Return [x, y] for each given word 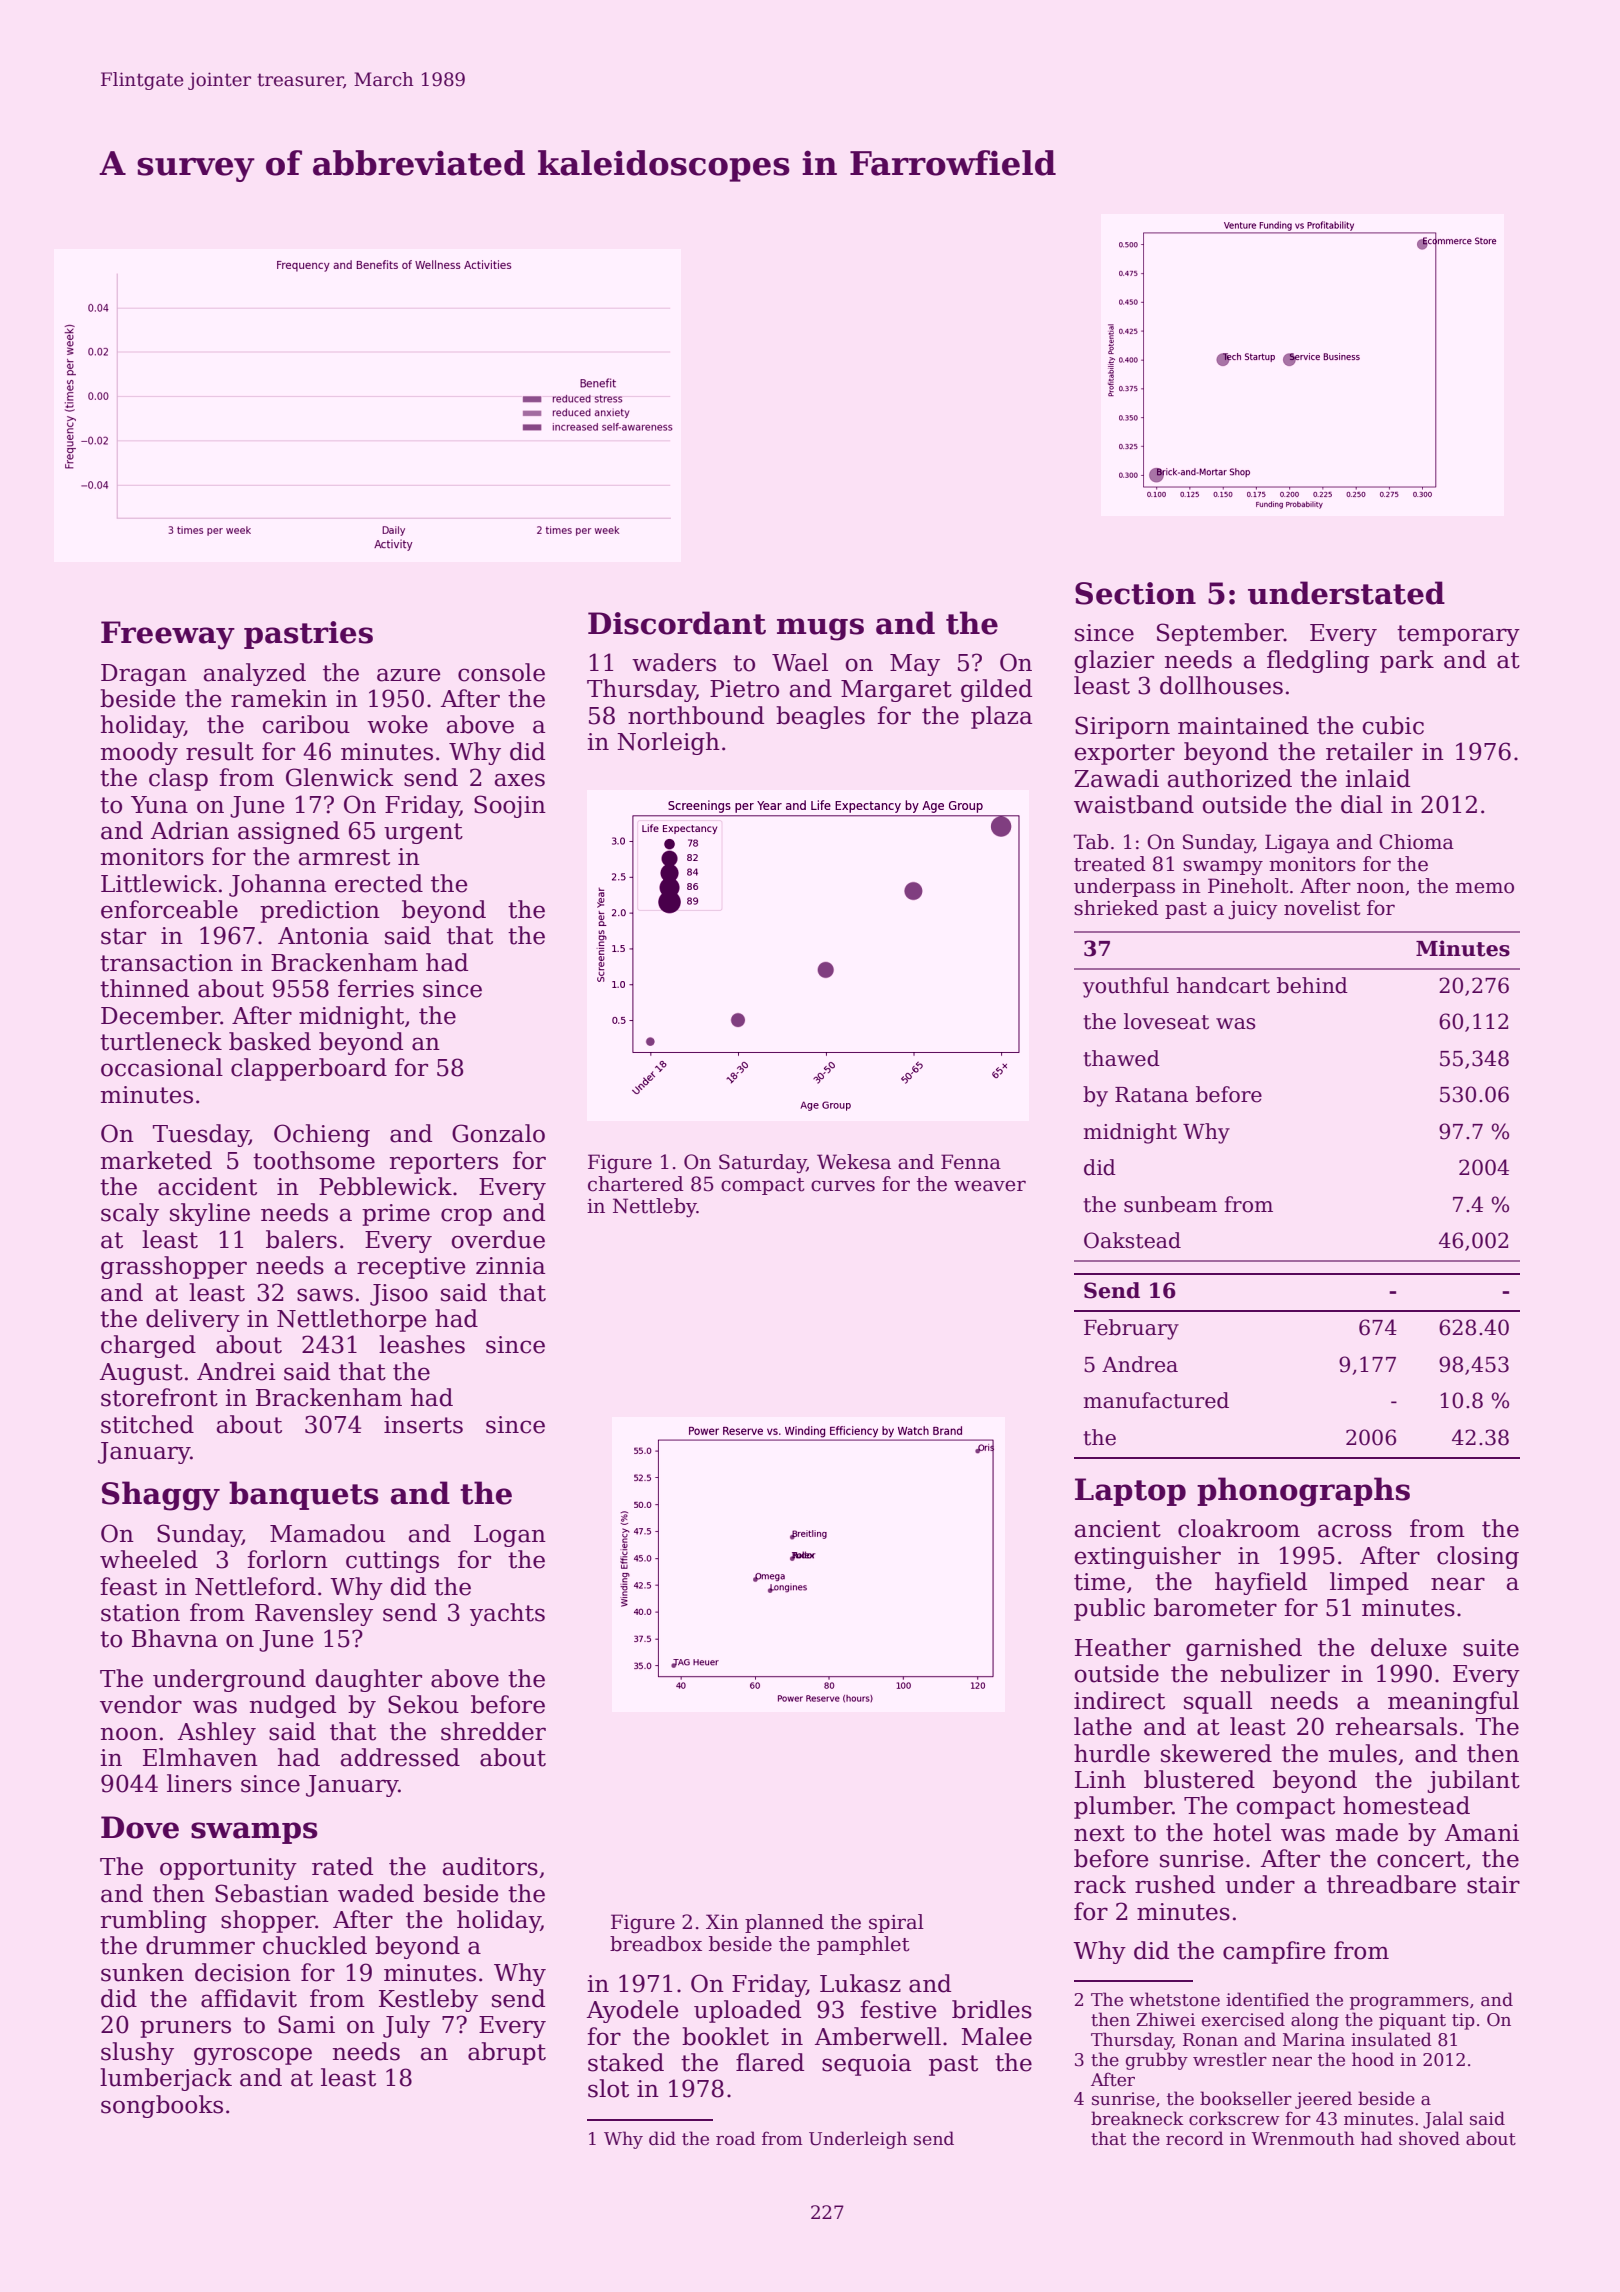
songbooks [162, 2106]
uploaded [747, 2011]
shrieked [1116, 908]
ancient [1118, 1529]
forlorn [287, 1559]
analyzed [255, 674]
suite [1491, 1648]
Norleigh [668, 743]
